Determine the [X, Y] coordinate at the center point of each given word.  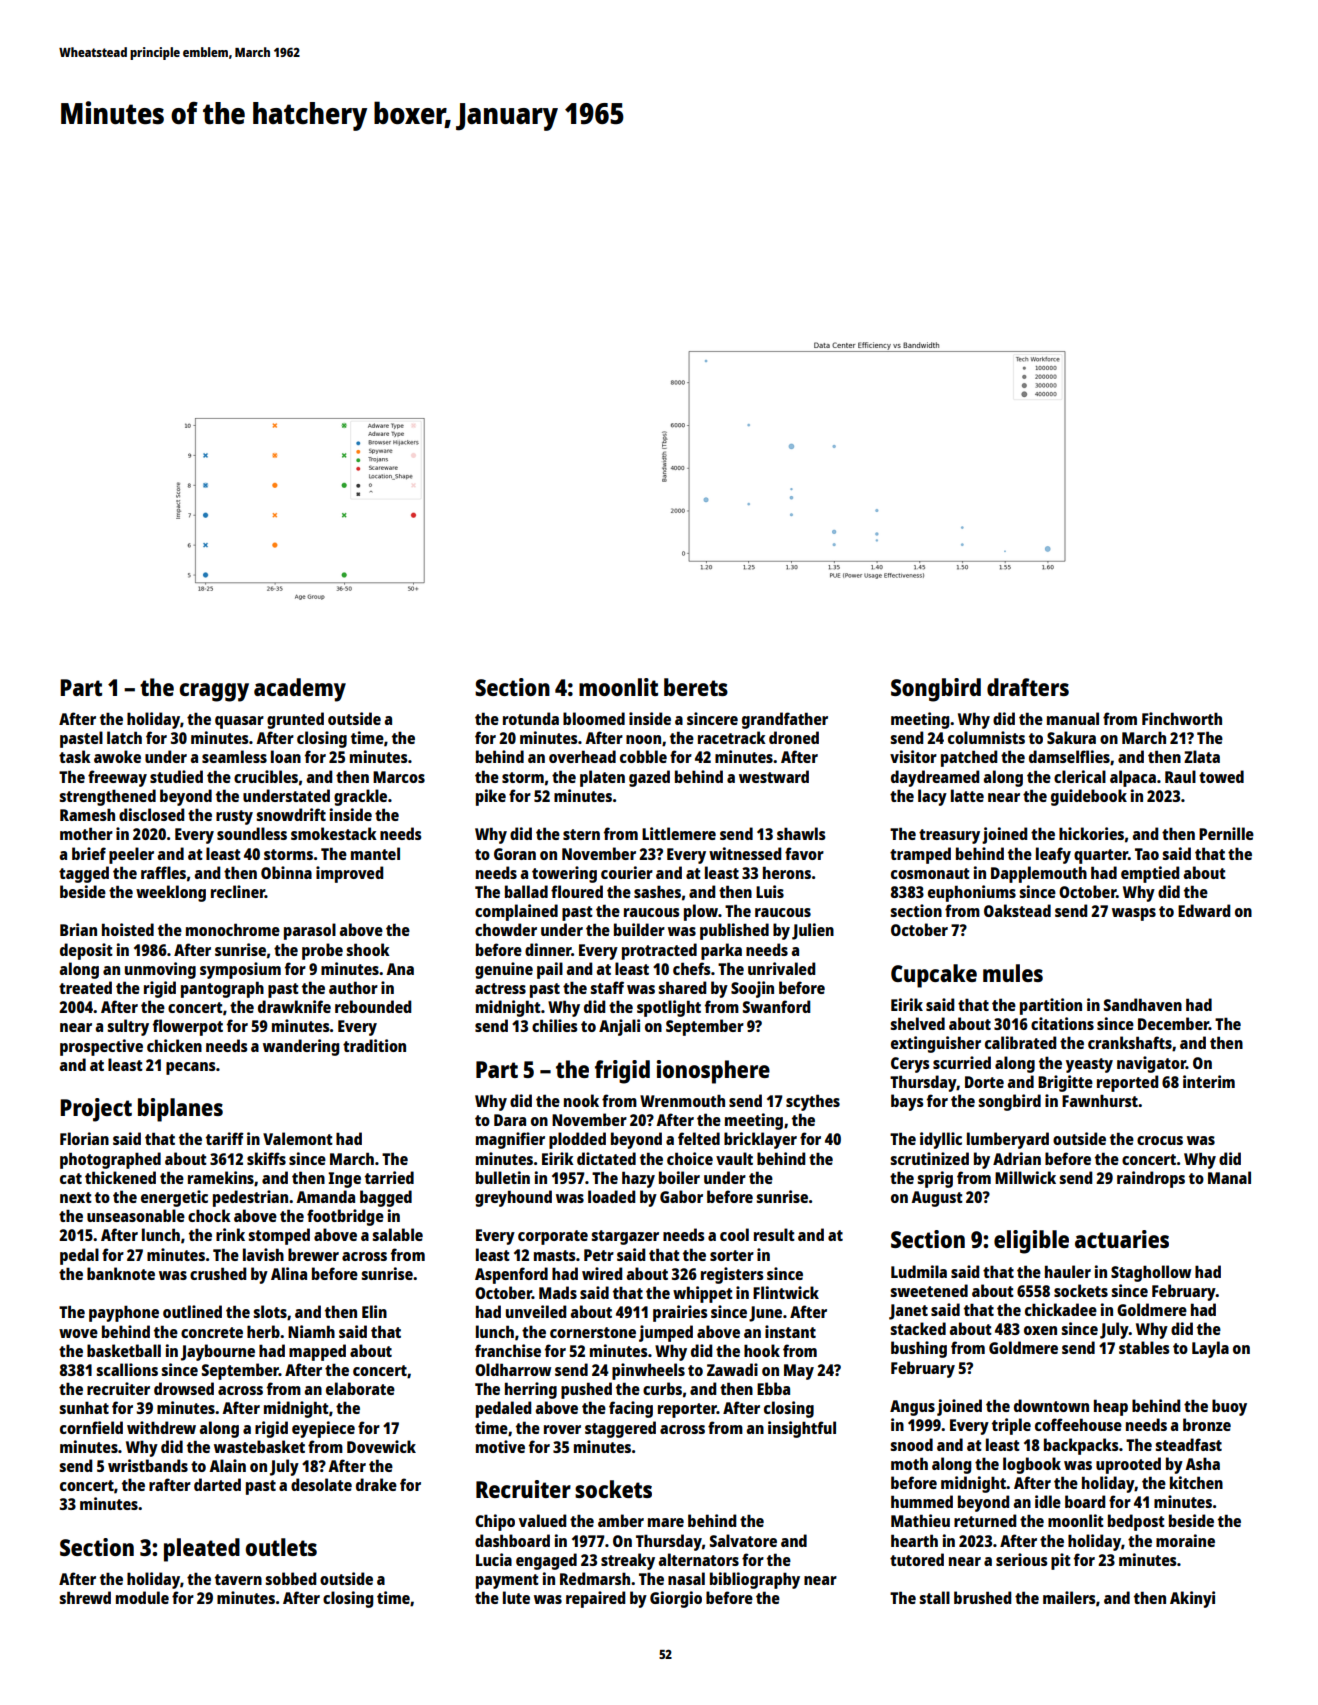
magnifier [510, 1140]
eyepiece [323, 1429]
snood [911, 1444]
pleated [202, 1550]
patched [969, 758]
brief [89, 853]
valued [542, 1520]
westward [774, 776]
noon [643, 739]
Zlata [1202, 756]
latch [124, 737]
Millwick [1025, 1177]
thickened [120, 1177]
